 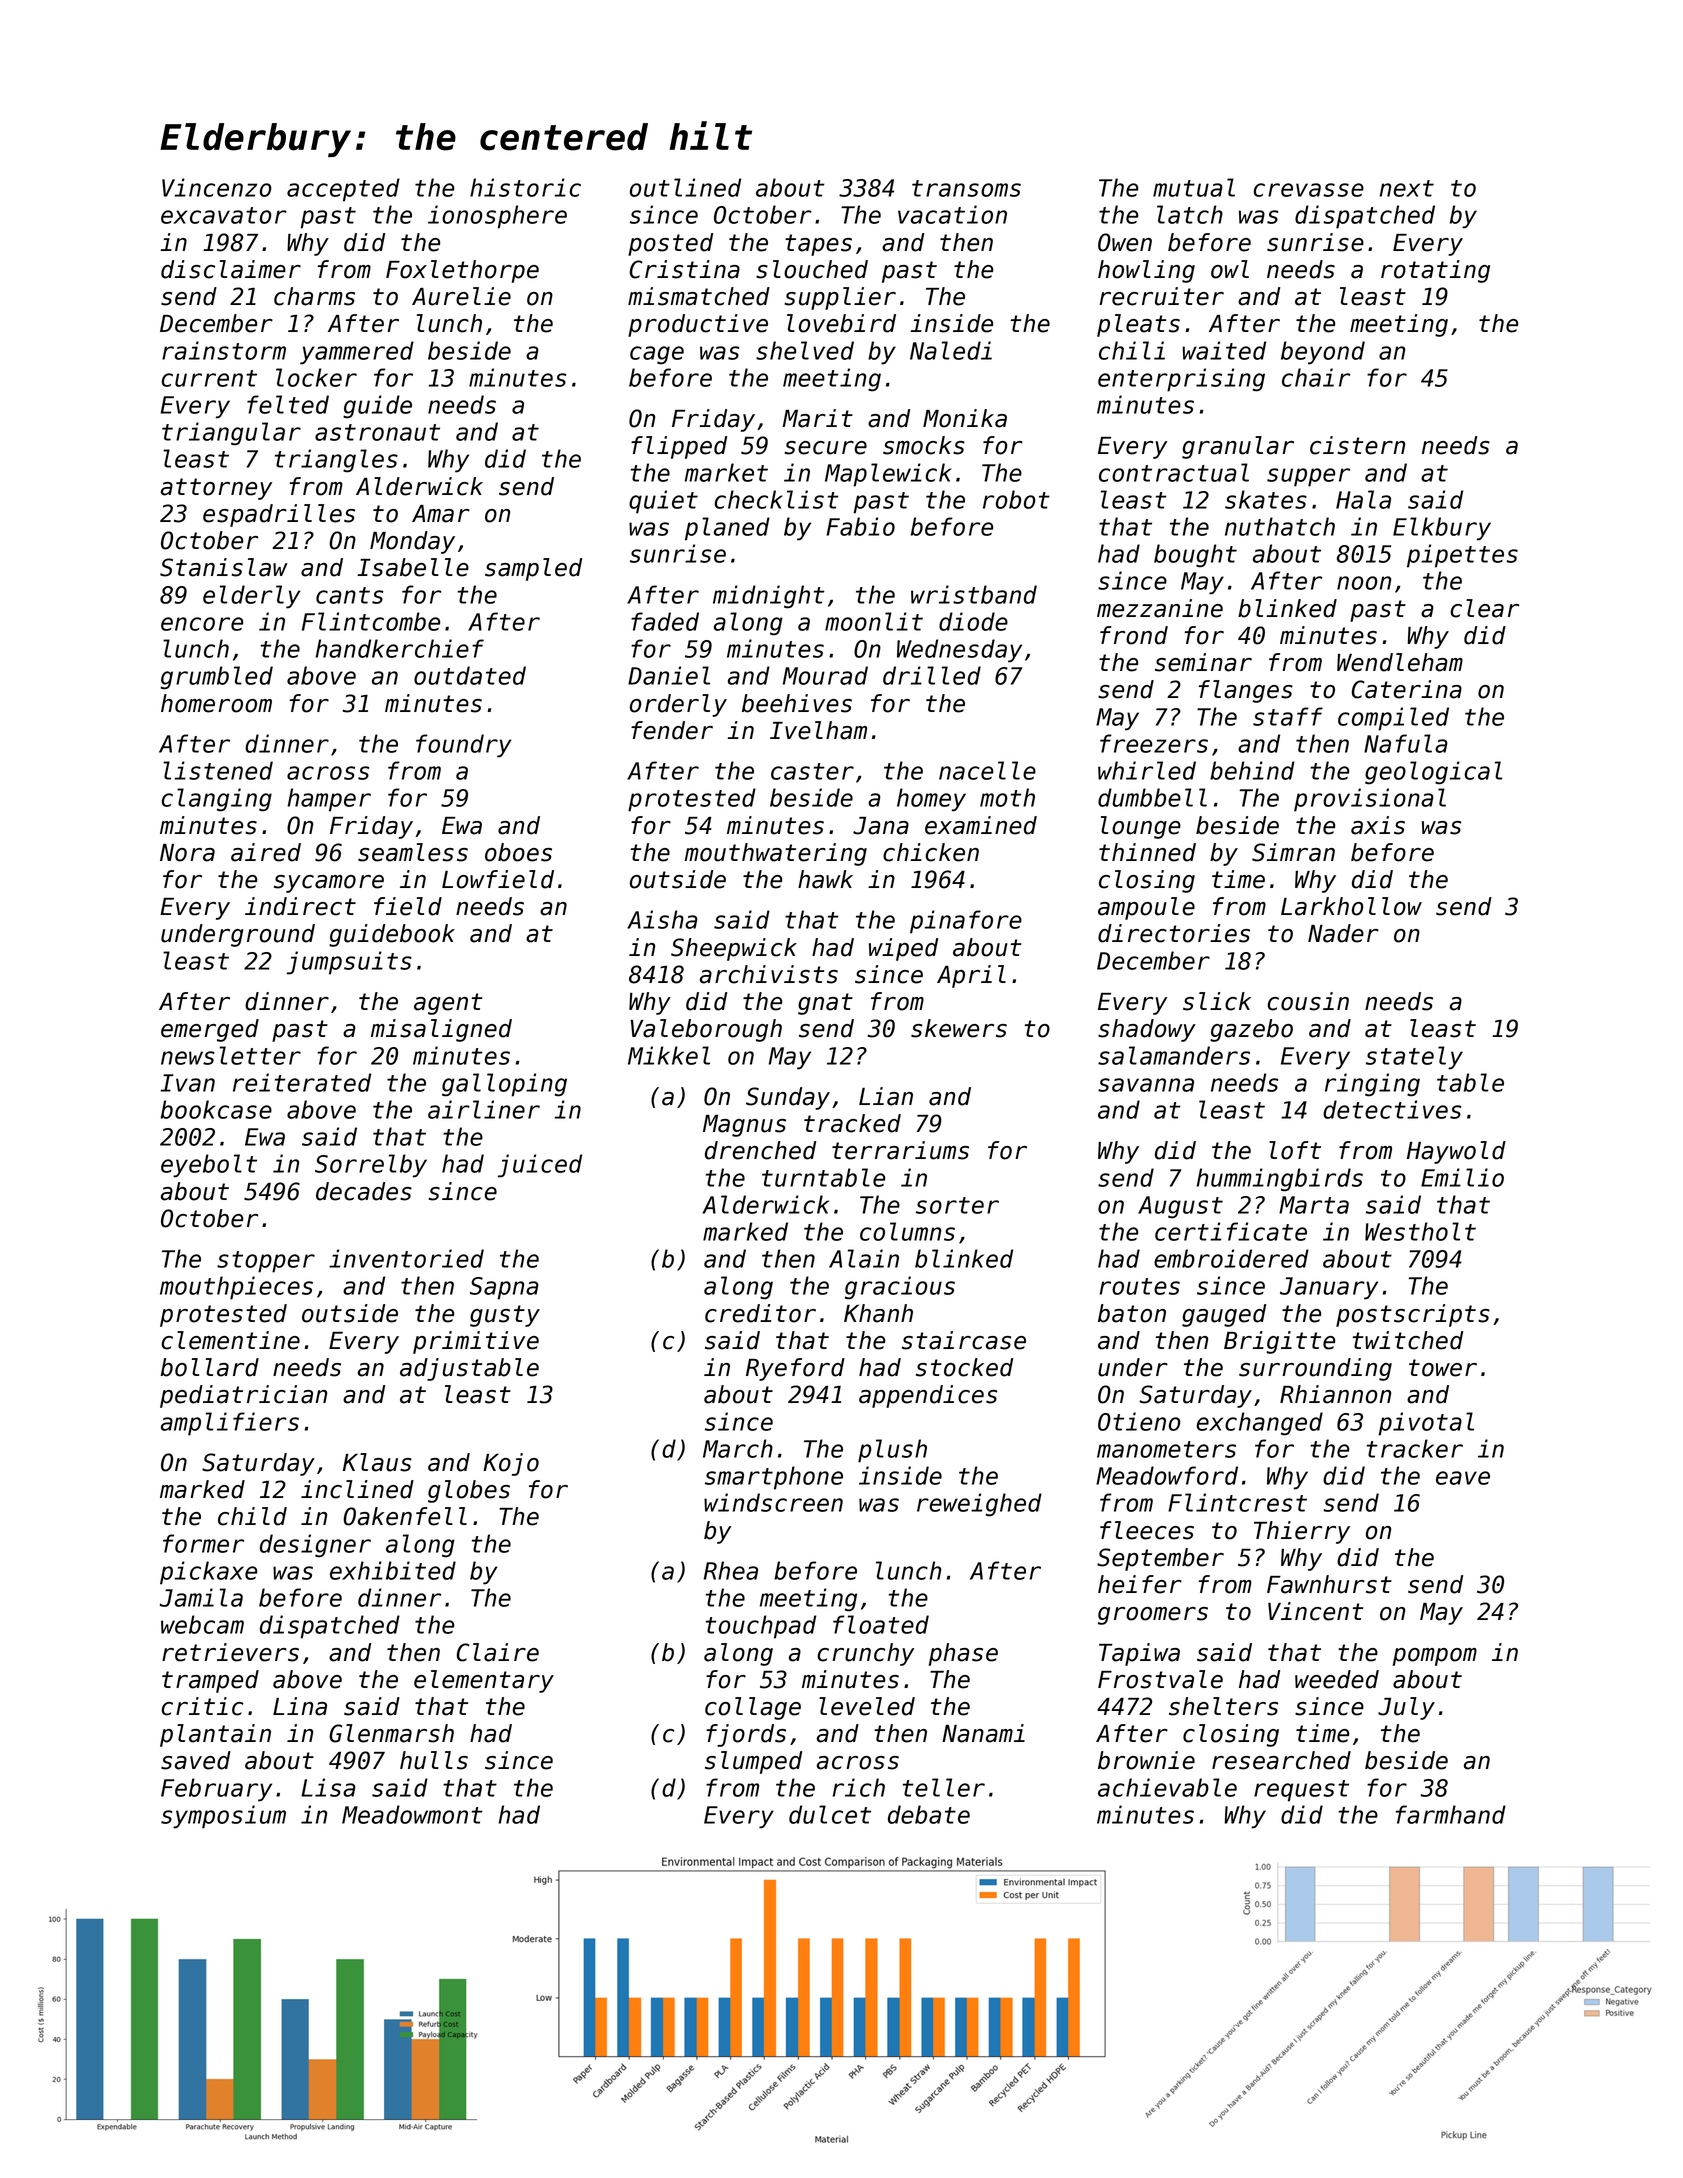 What do you see at coordinates (216, 187) in the screenshot?
I see `Vincenzo` at bounding box center [216, 187].
